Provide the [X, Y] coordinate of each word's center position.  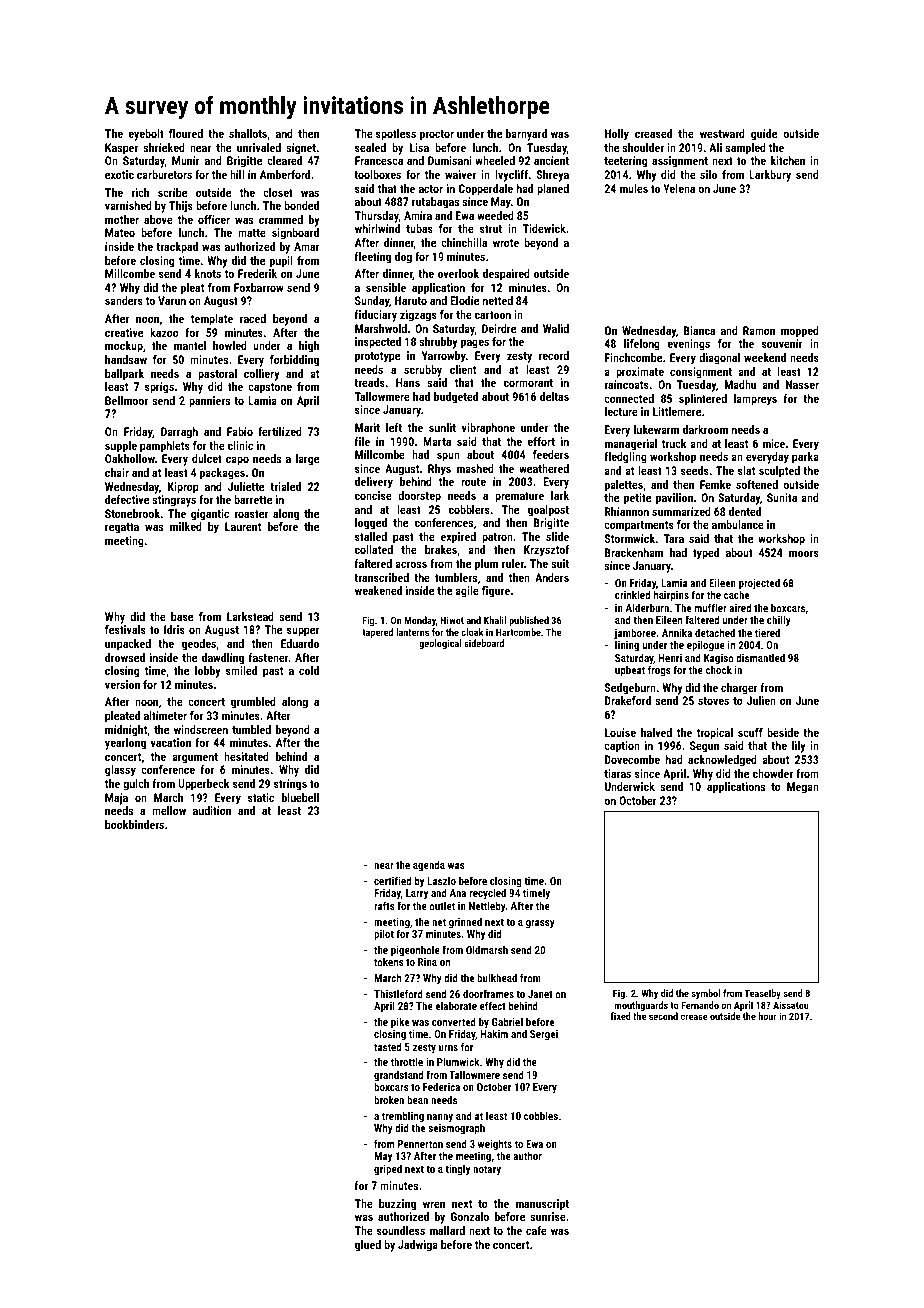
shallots [248, 133]
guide [764, 135]
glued [368, 1246]
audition [212, 810]
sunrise [548, 1216]
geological [440, 644]
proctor [437, 135]
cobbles [541, 1115]
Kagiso [719, 660]
